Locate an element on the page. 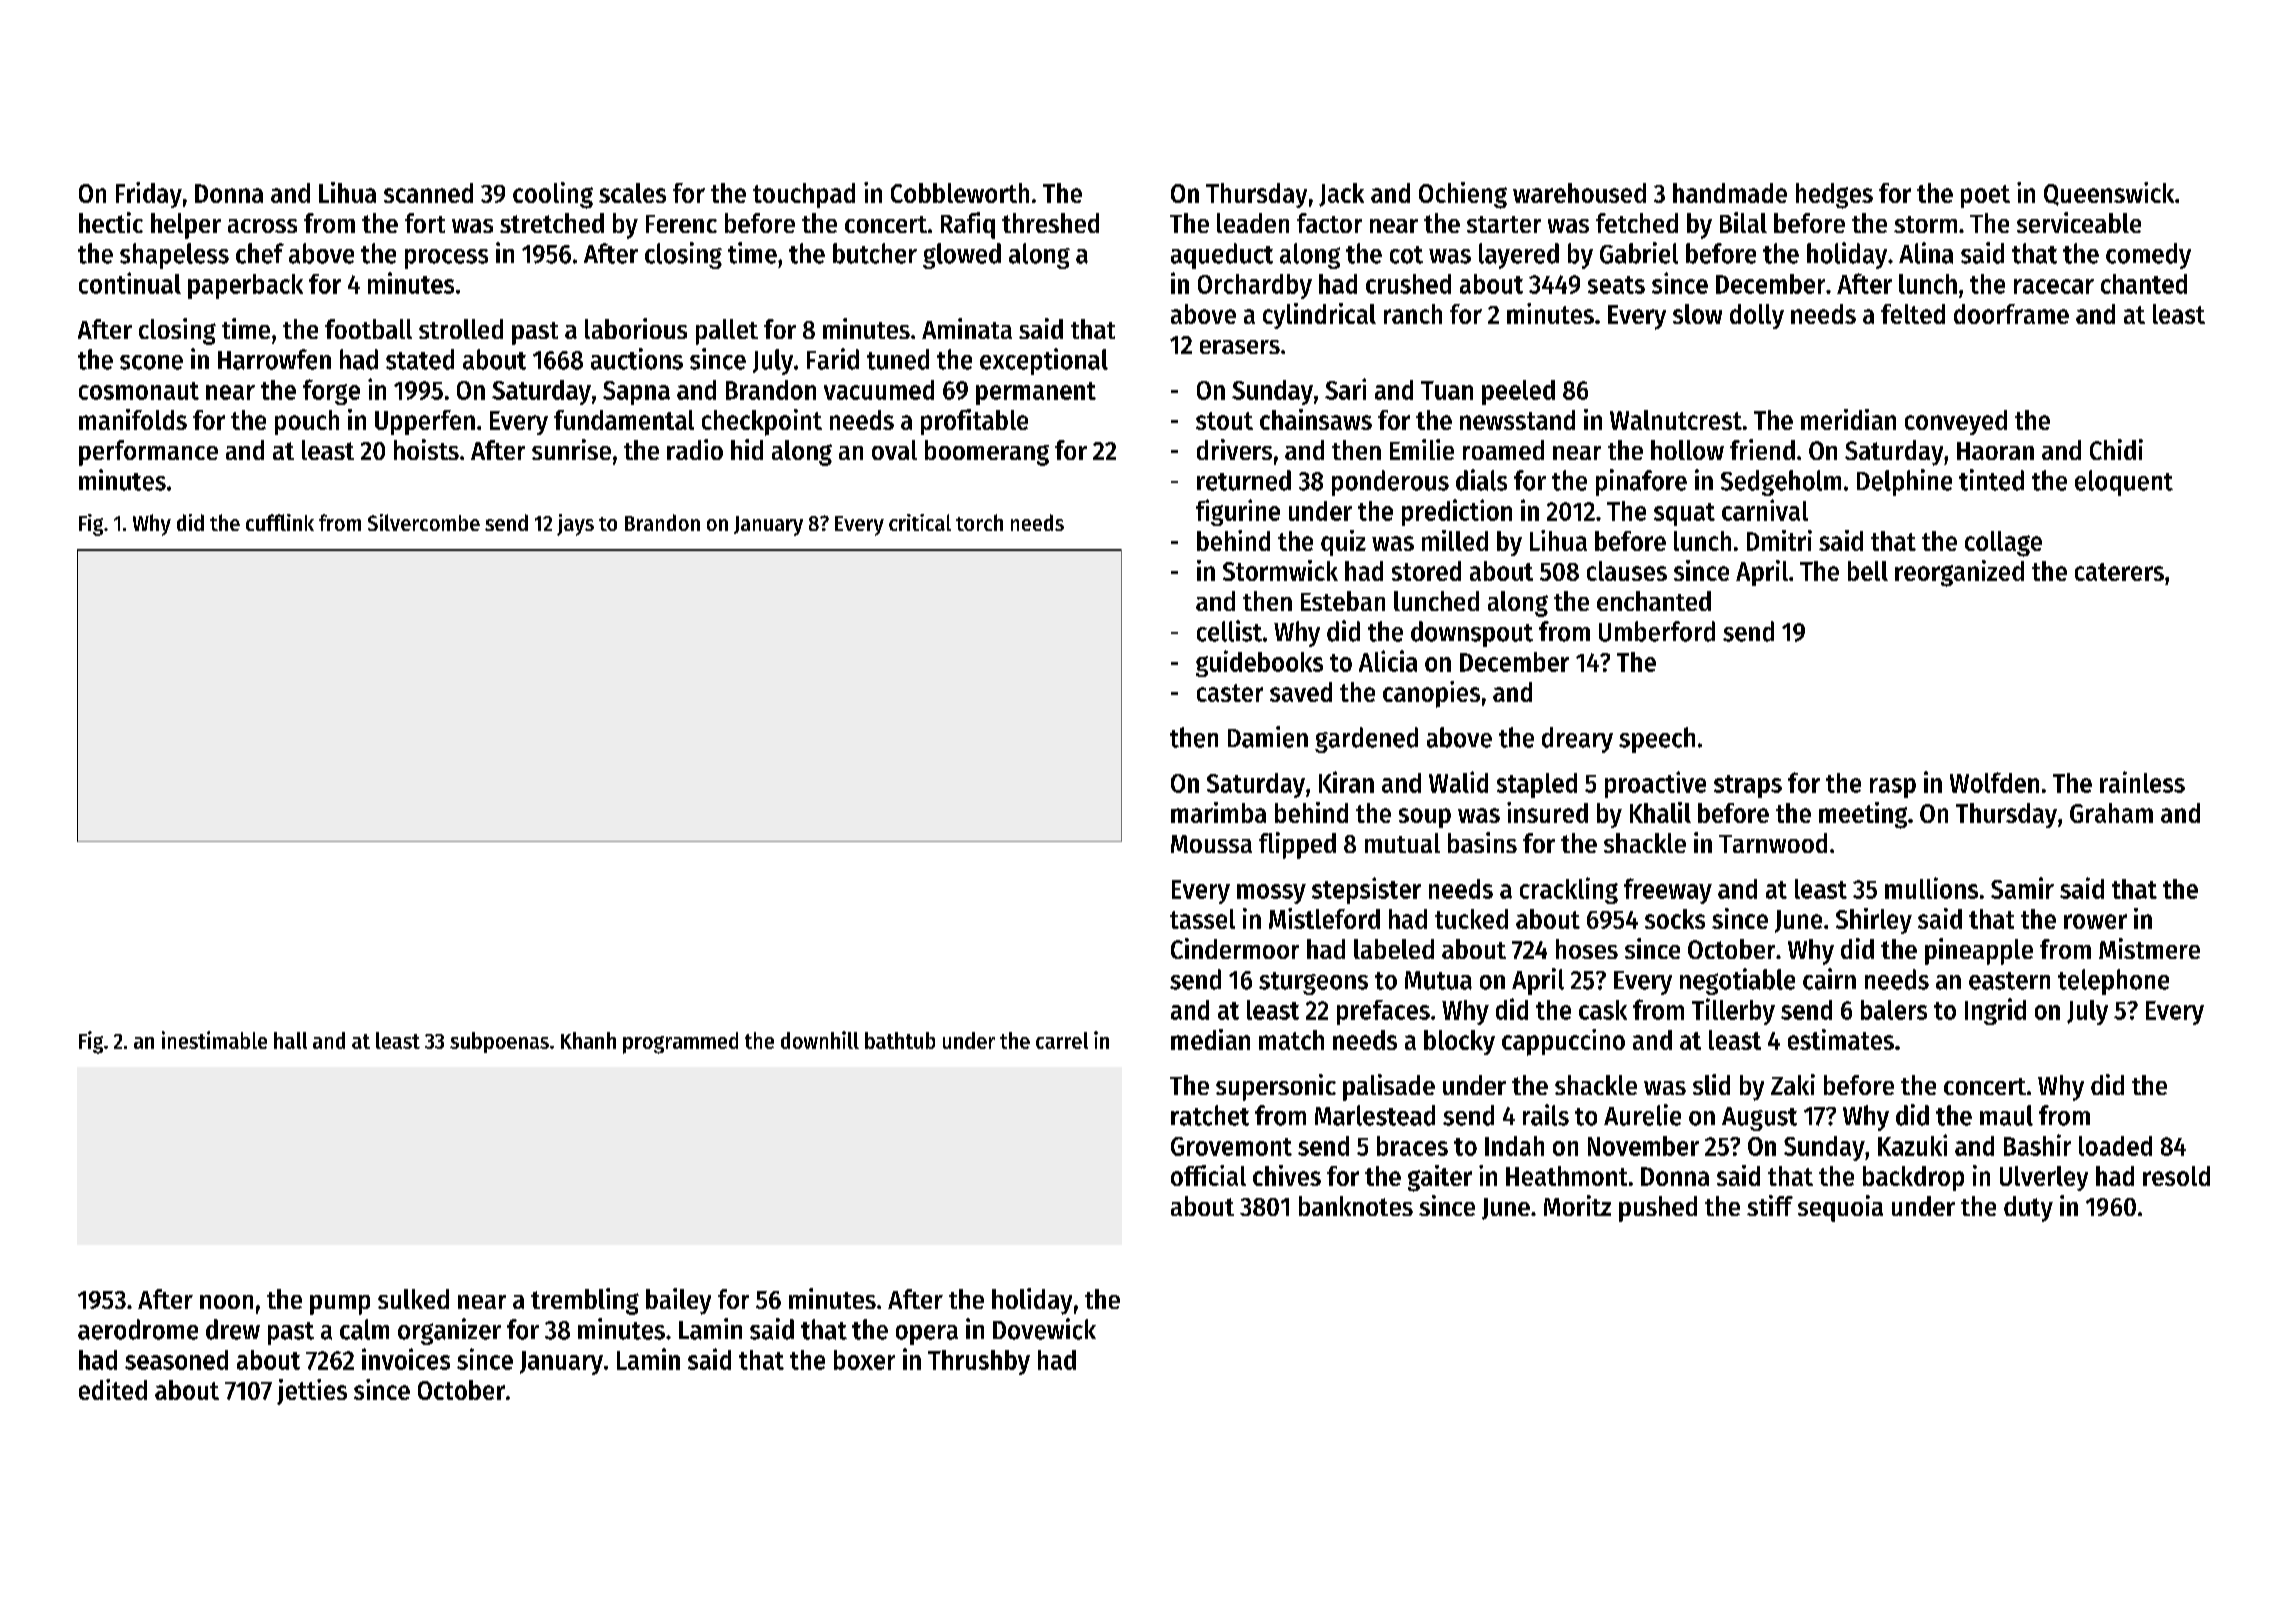 This image has width=2292, height=1620. cufflink is located at coordinates (280, 522).
